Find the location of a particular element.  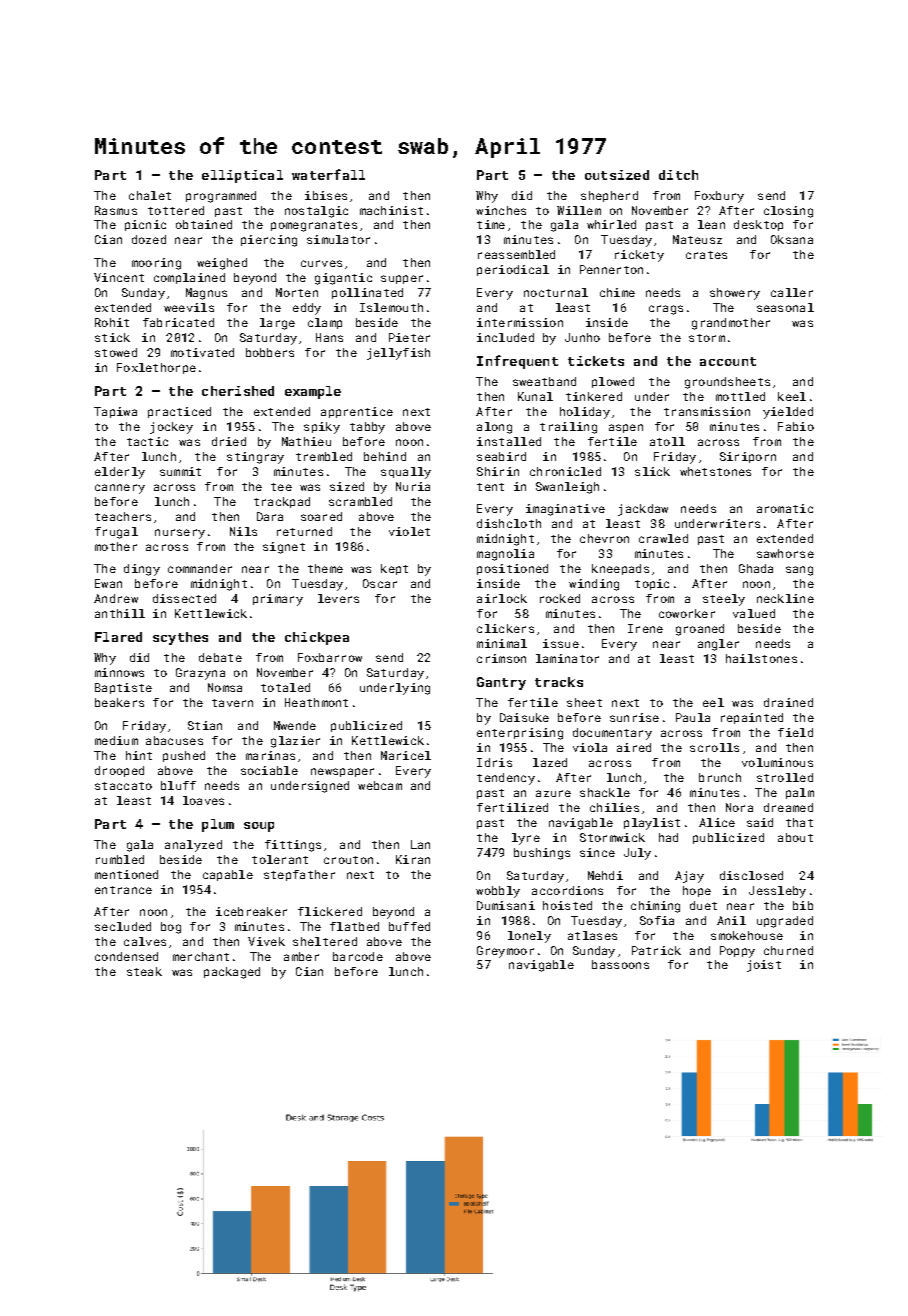

lazed is located at coordinates (550, 762).
